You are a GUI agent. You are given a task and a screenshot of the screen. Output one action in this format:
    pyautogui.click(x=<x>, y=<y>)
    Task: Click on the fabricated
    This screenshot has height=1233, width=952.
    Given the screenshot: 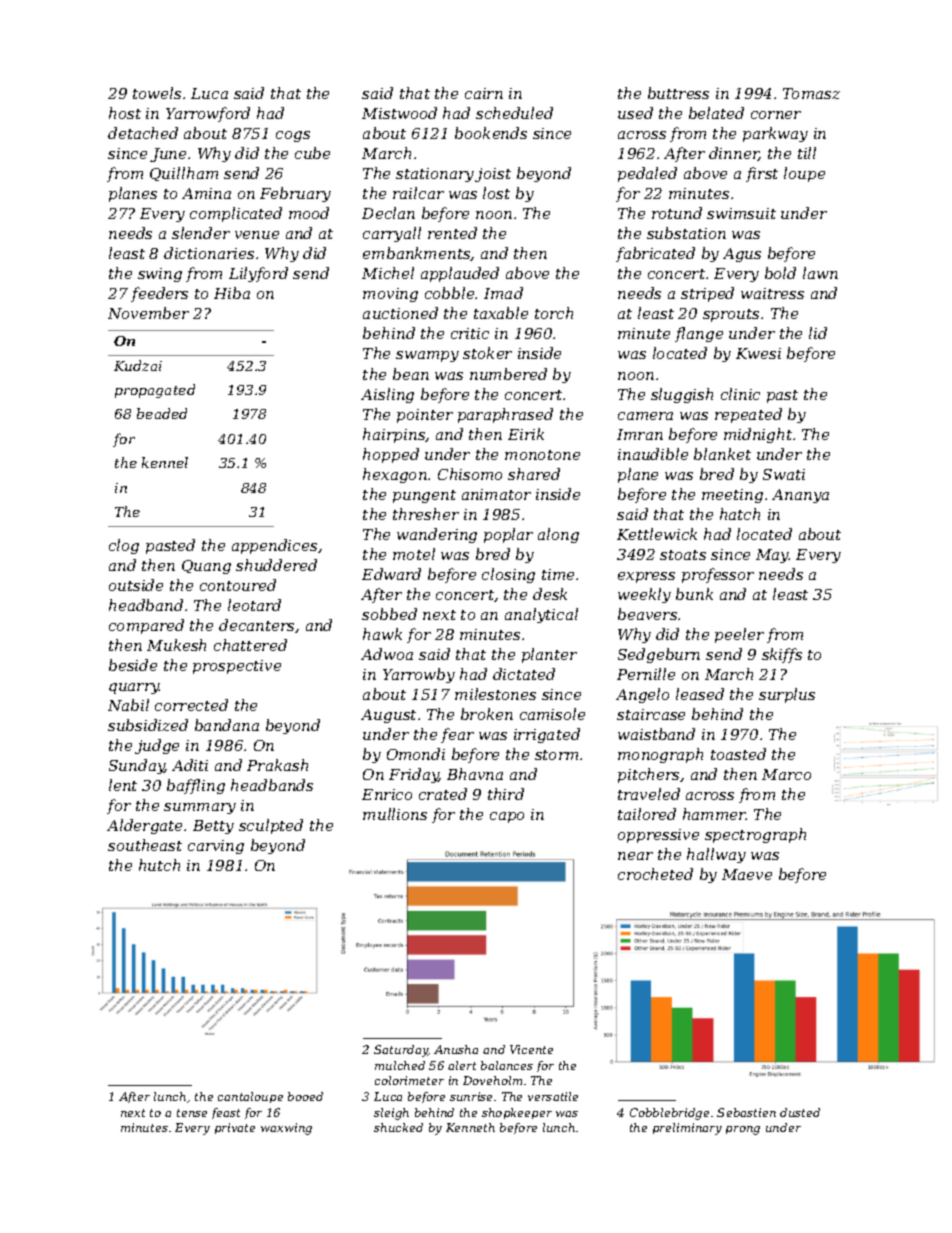 What is the action you would take?
    pyautogui.click(x=655, y=254)
